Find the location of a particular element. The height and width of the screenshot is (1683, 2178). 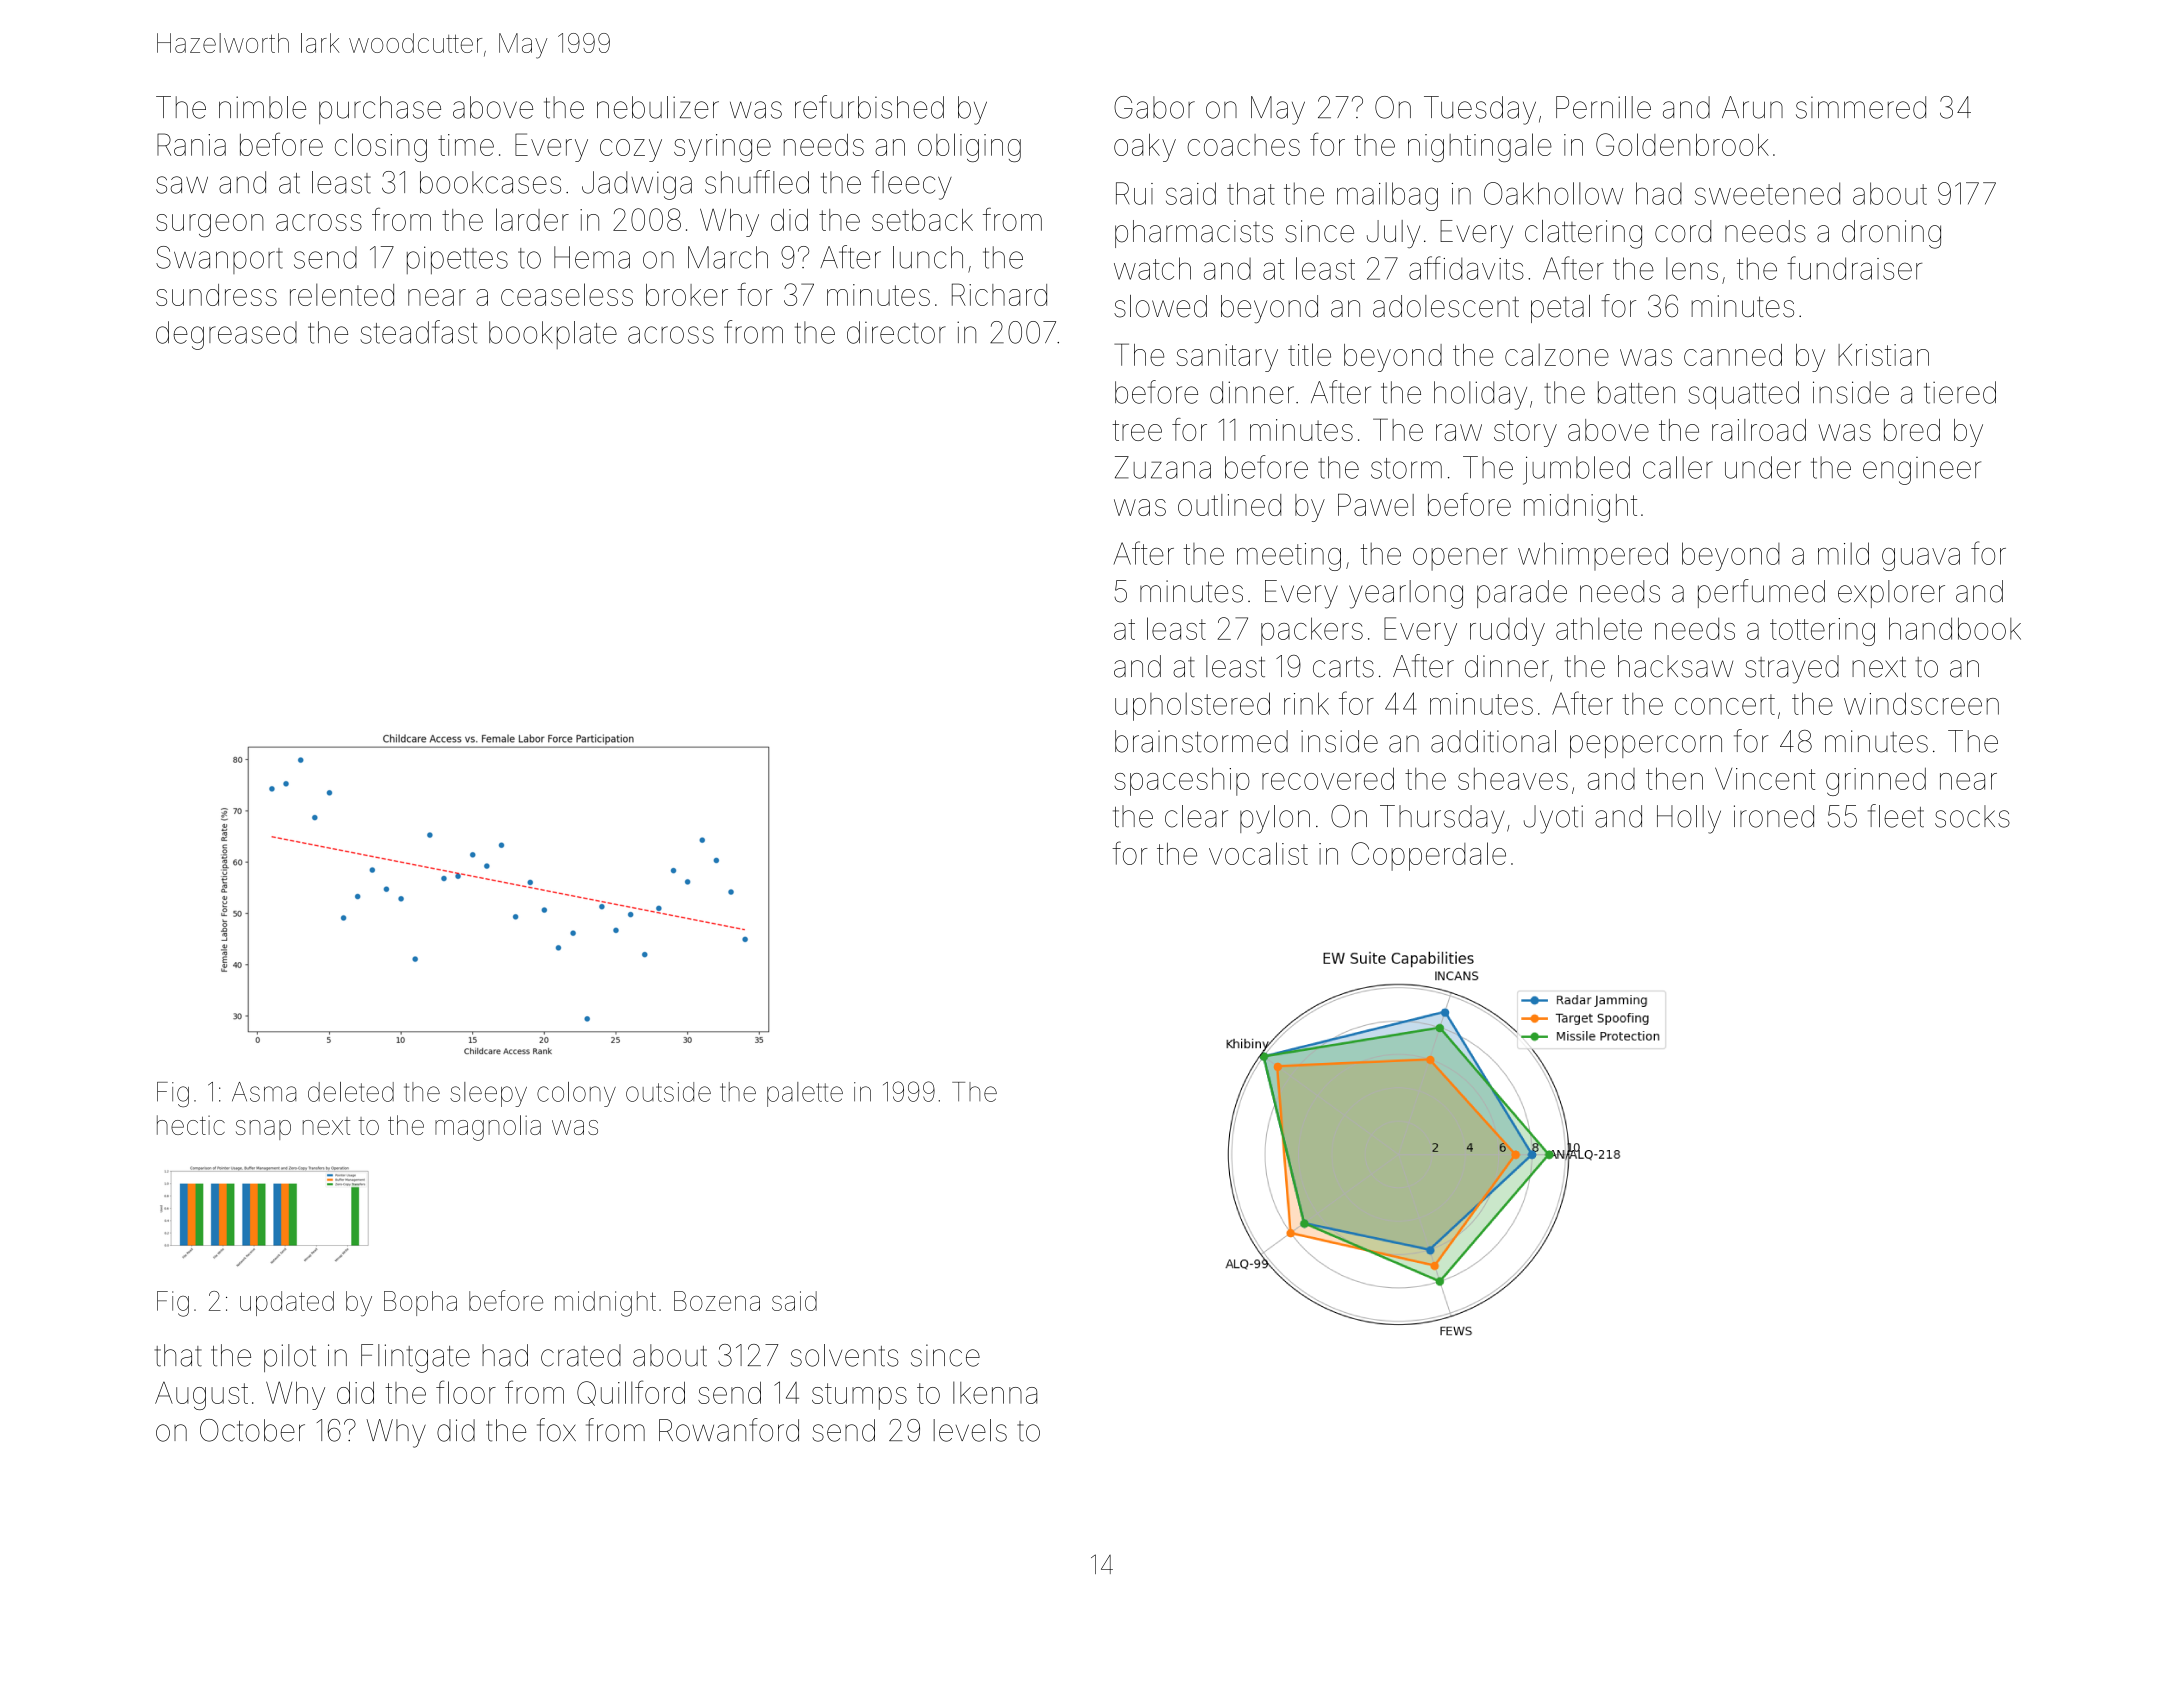

refurbished is located at coordinates (869, 107).
